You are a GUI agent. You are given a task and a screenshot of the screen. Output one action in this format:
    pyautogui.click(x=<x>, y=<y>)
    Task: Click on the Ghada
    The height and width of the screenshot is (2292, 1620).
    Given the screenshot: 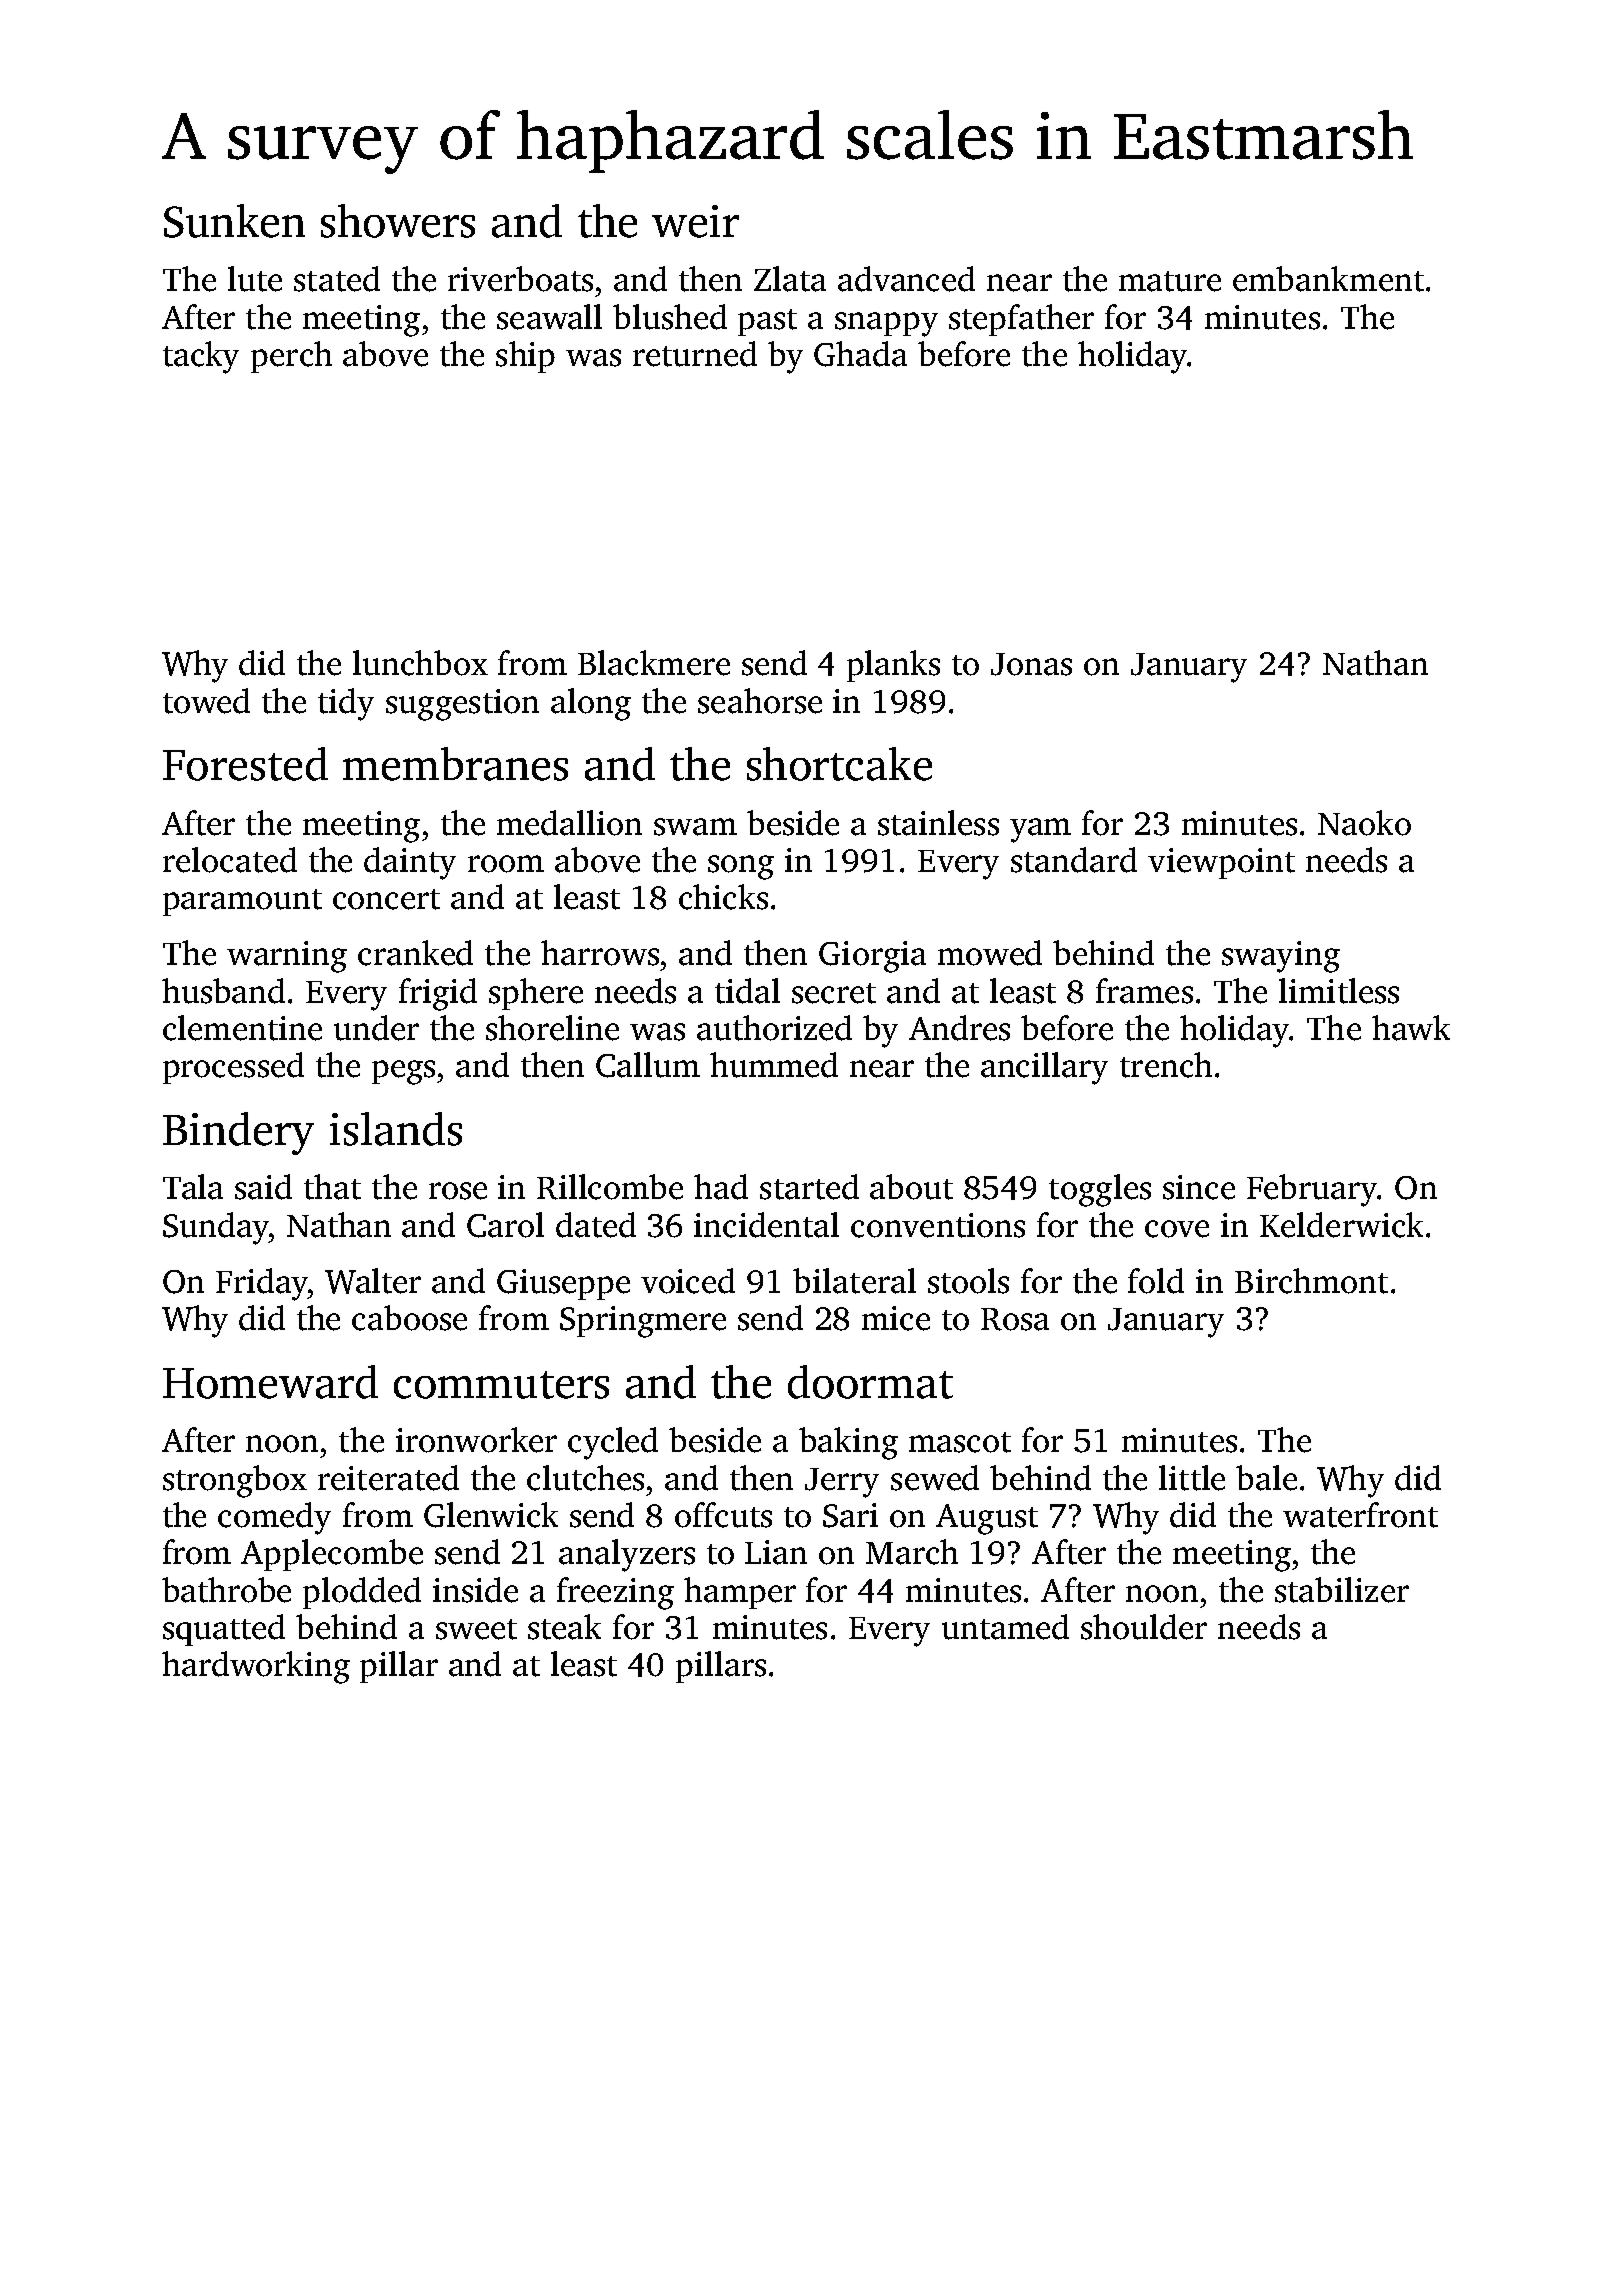 What is the action you would take?
    pyautogui.click(x=860, y=354)
